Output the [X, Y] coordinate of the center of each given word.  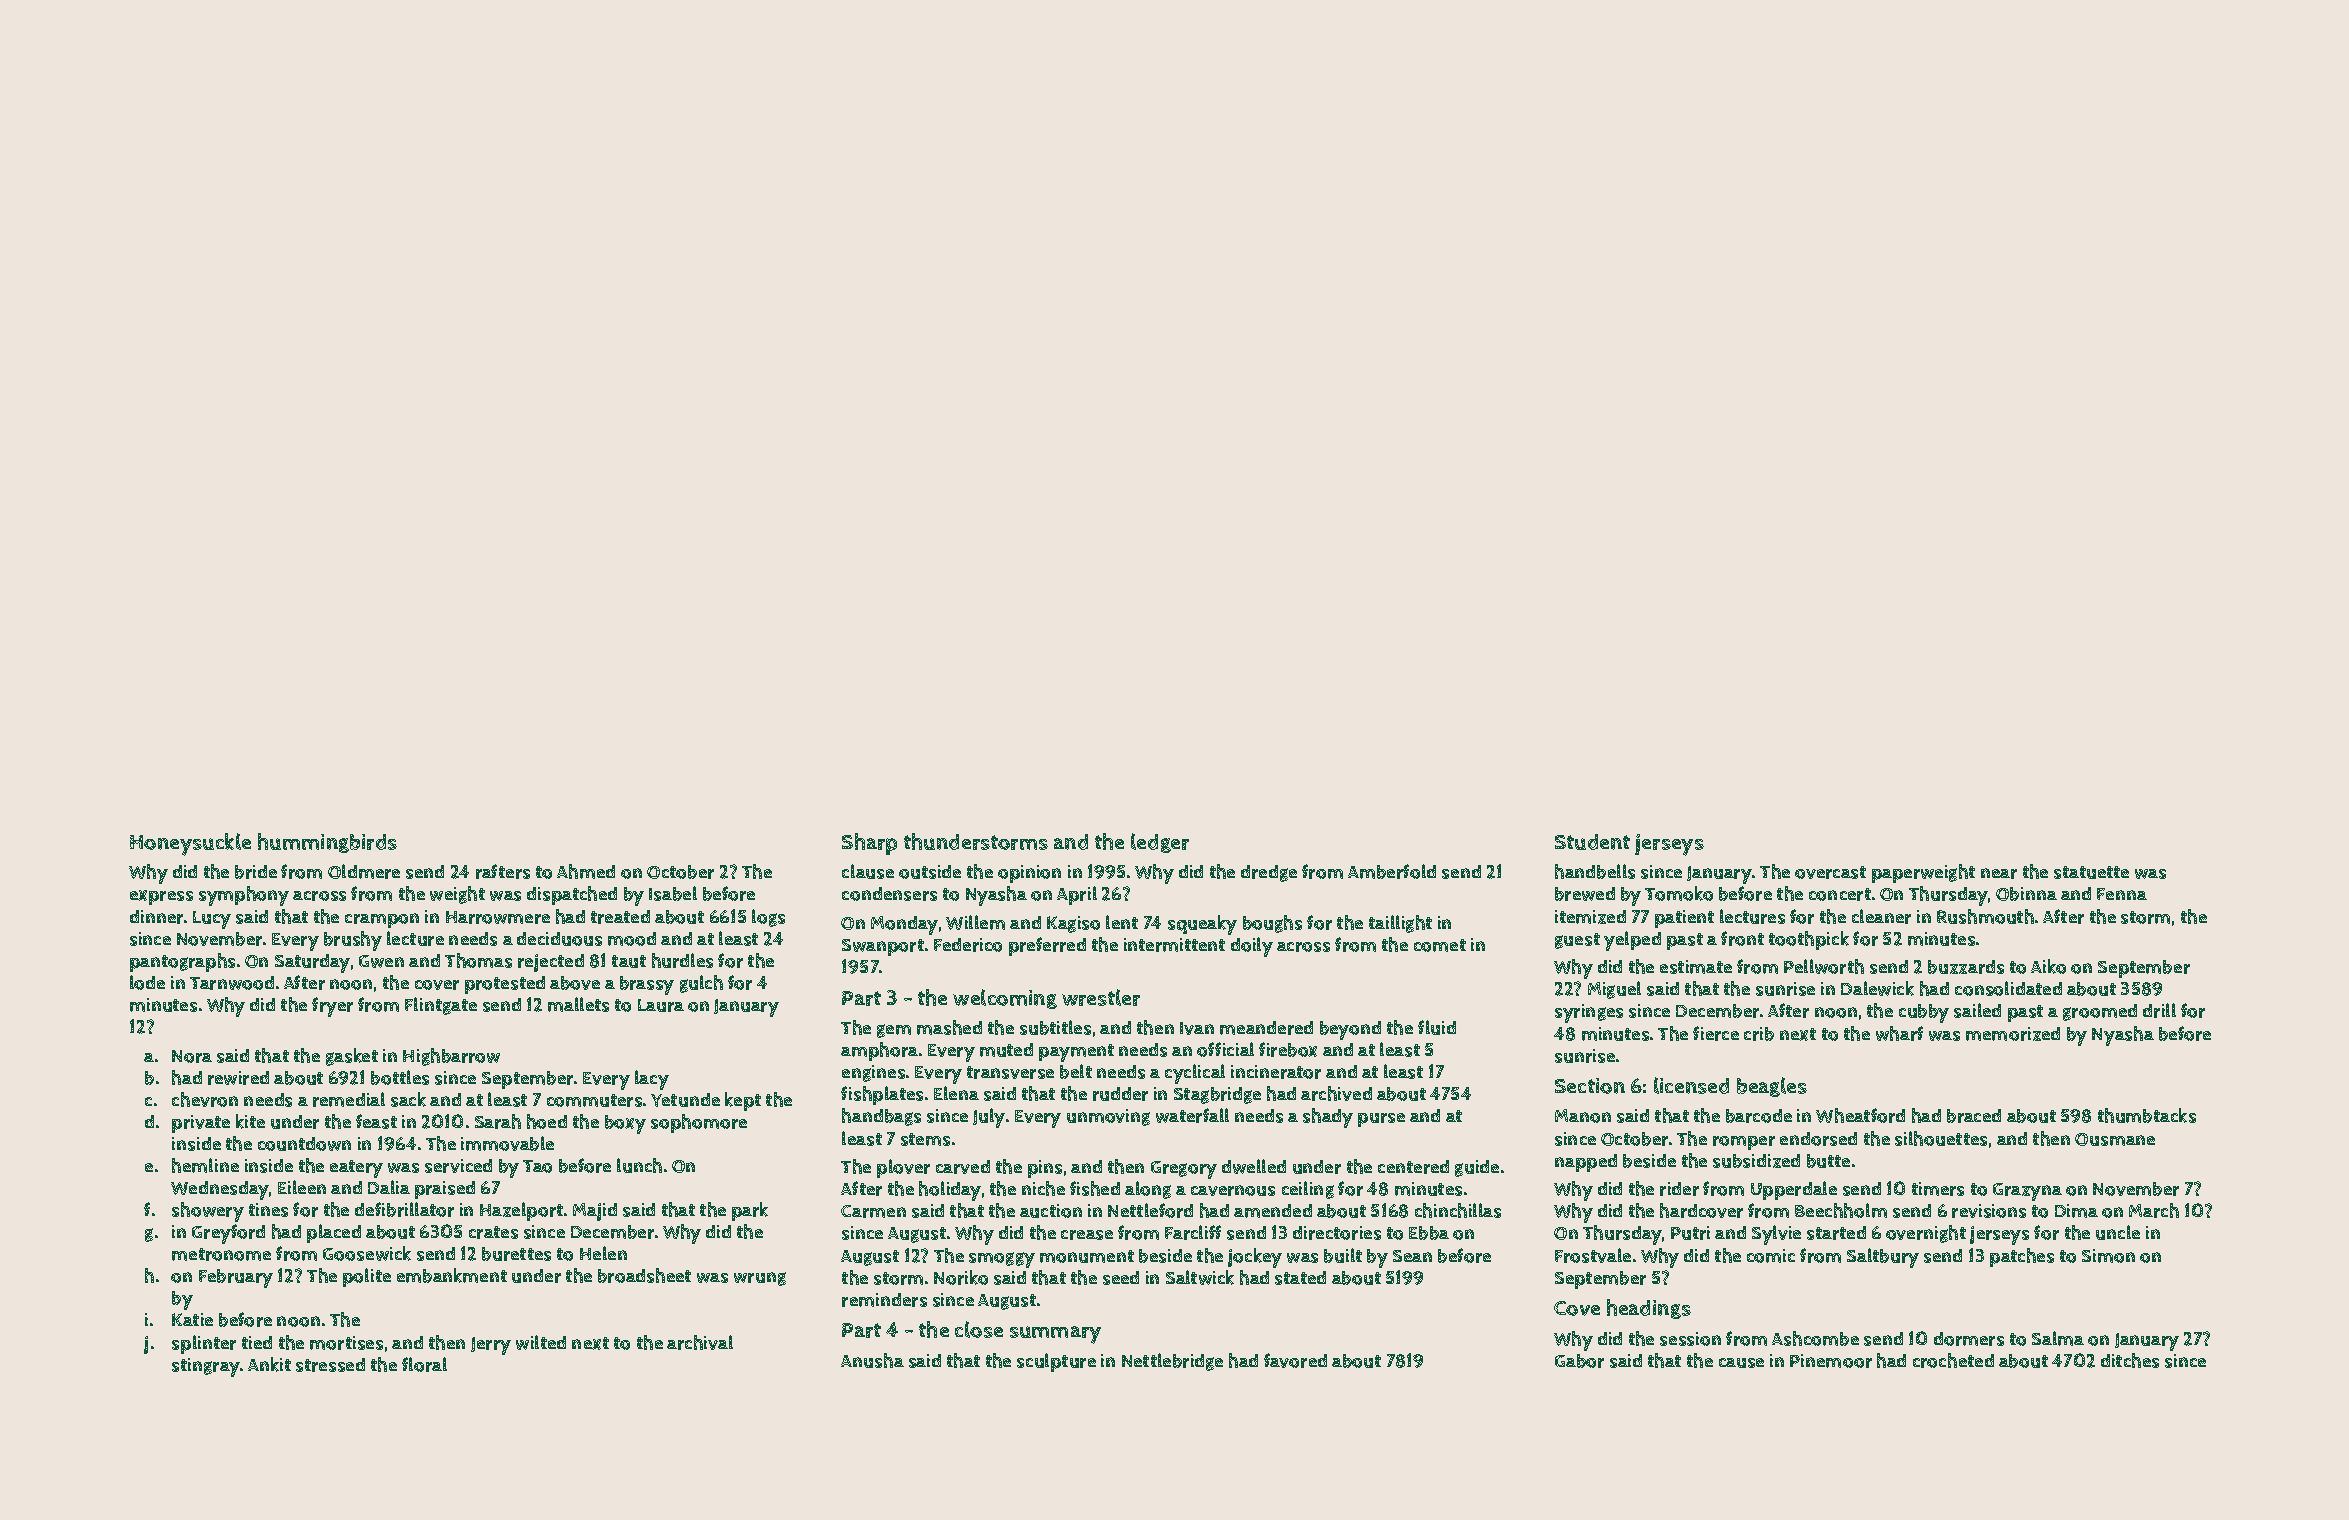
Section [1590, 1086]
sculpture [1056, 1362]
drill [2159, 1010]
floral [424, 1364]
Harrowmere [498, 917]
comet [1440, 945]
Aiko [2048, 966]
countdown [304, 1144]
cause [1741, 1363]
